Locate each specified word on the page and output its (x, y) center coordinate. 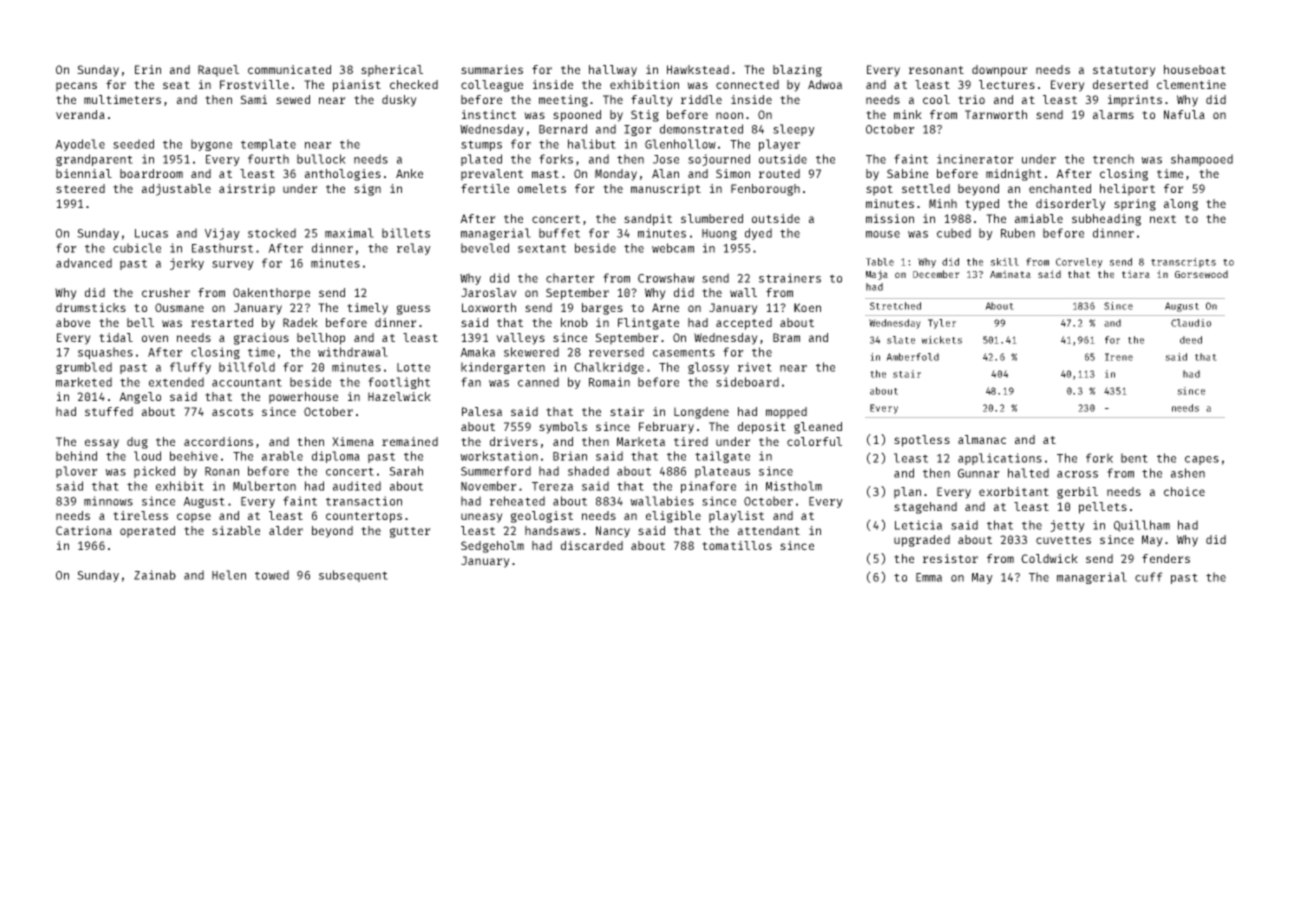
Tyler (942, 324)
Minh (943, 203)
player (779, 145)
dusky (399, 101)
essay (102, 444)
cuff (1149, 577)
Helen (229, 575)
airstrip (247, 190)
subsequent (353, 576)
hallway (613, 71)
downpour (1000, 71)
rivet (755, 367)
